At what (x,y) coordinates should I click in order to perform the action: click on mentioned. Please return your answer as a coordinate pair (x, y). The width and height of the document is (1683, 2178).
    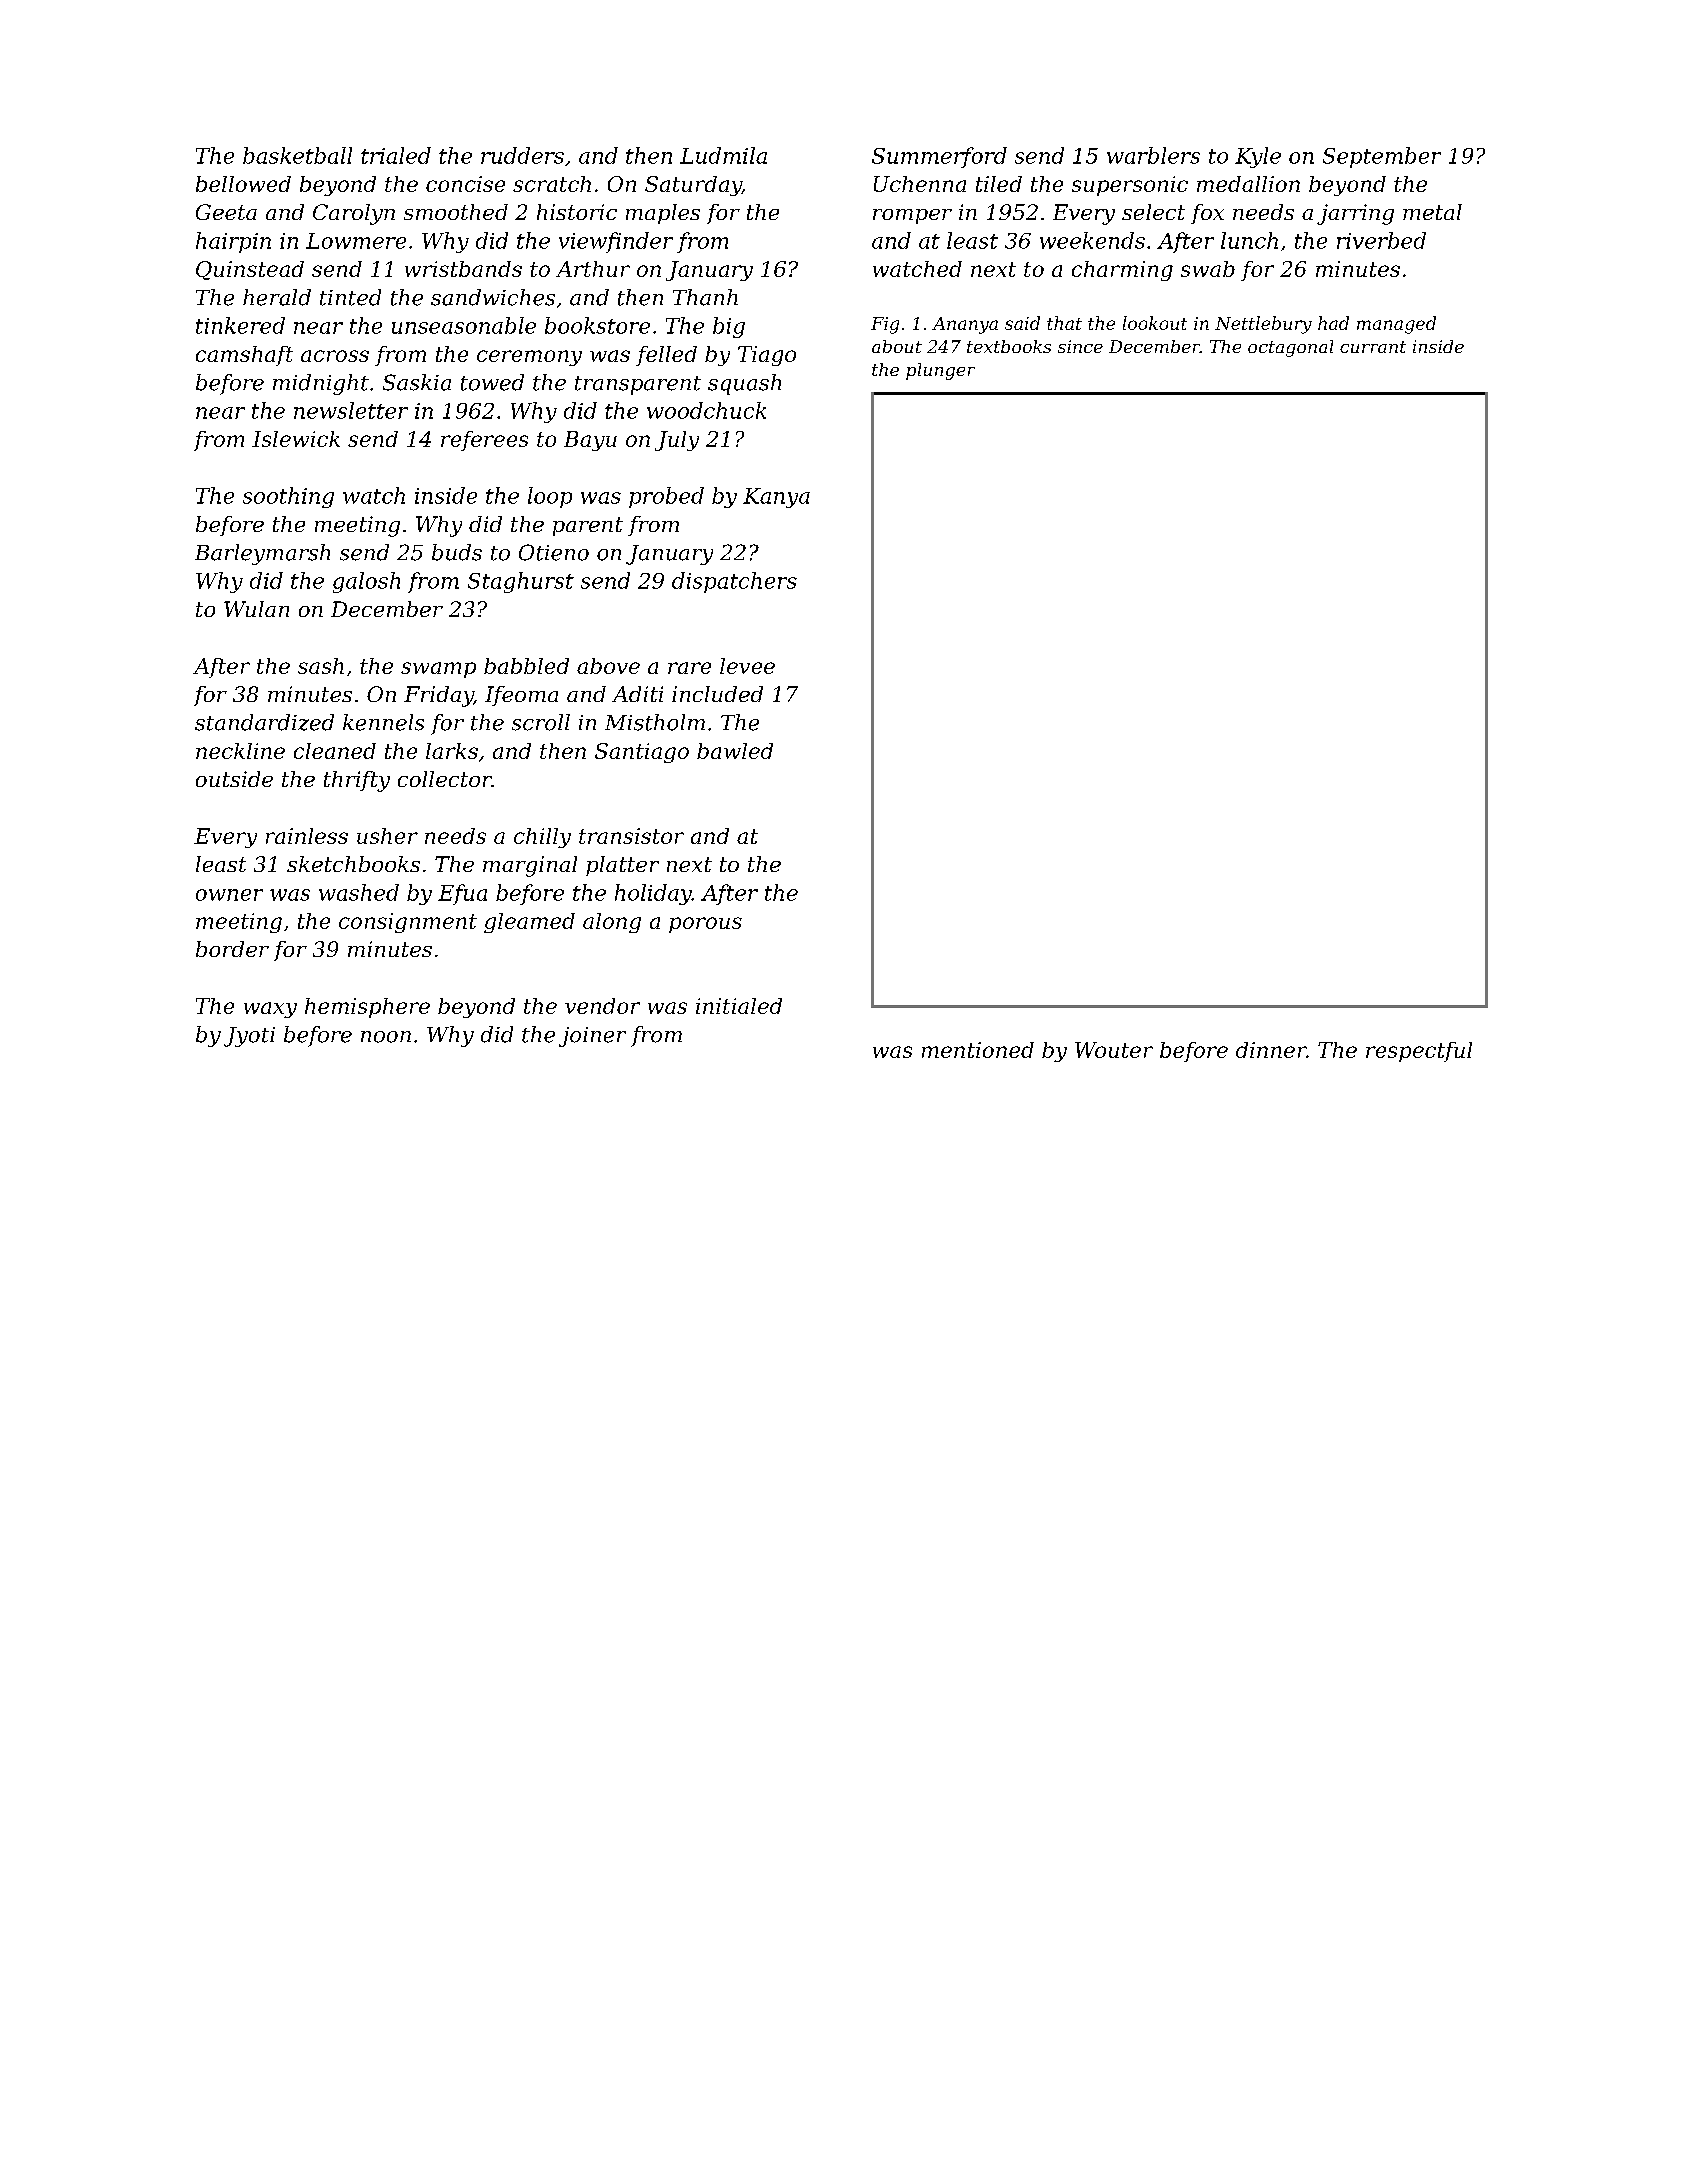
    Looking at the image, I should click on (978, 1050).
